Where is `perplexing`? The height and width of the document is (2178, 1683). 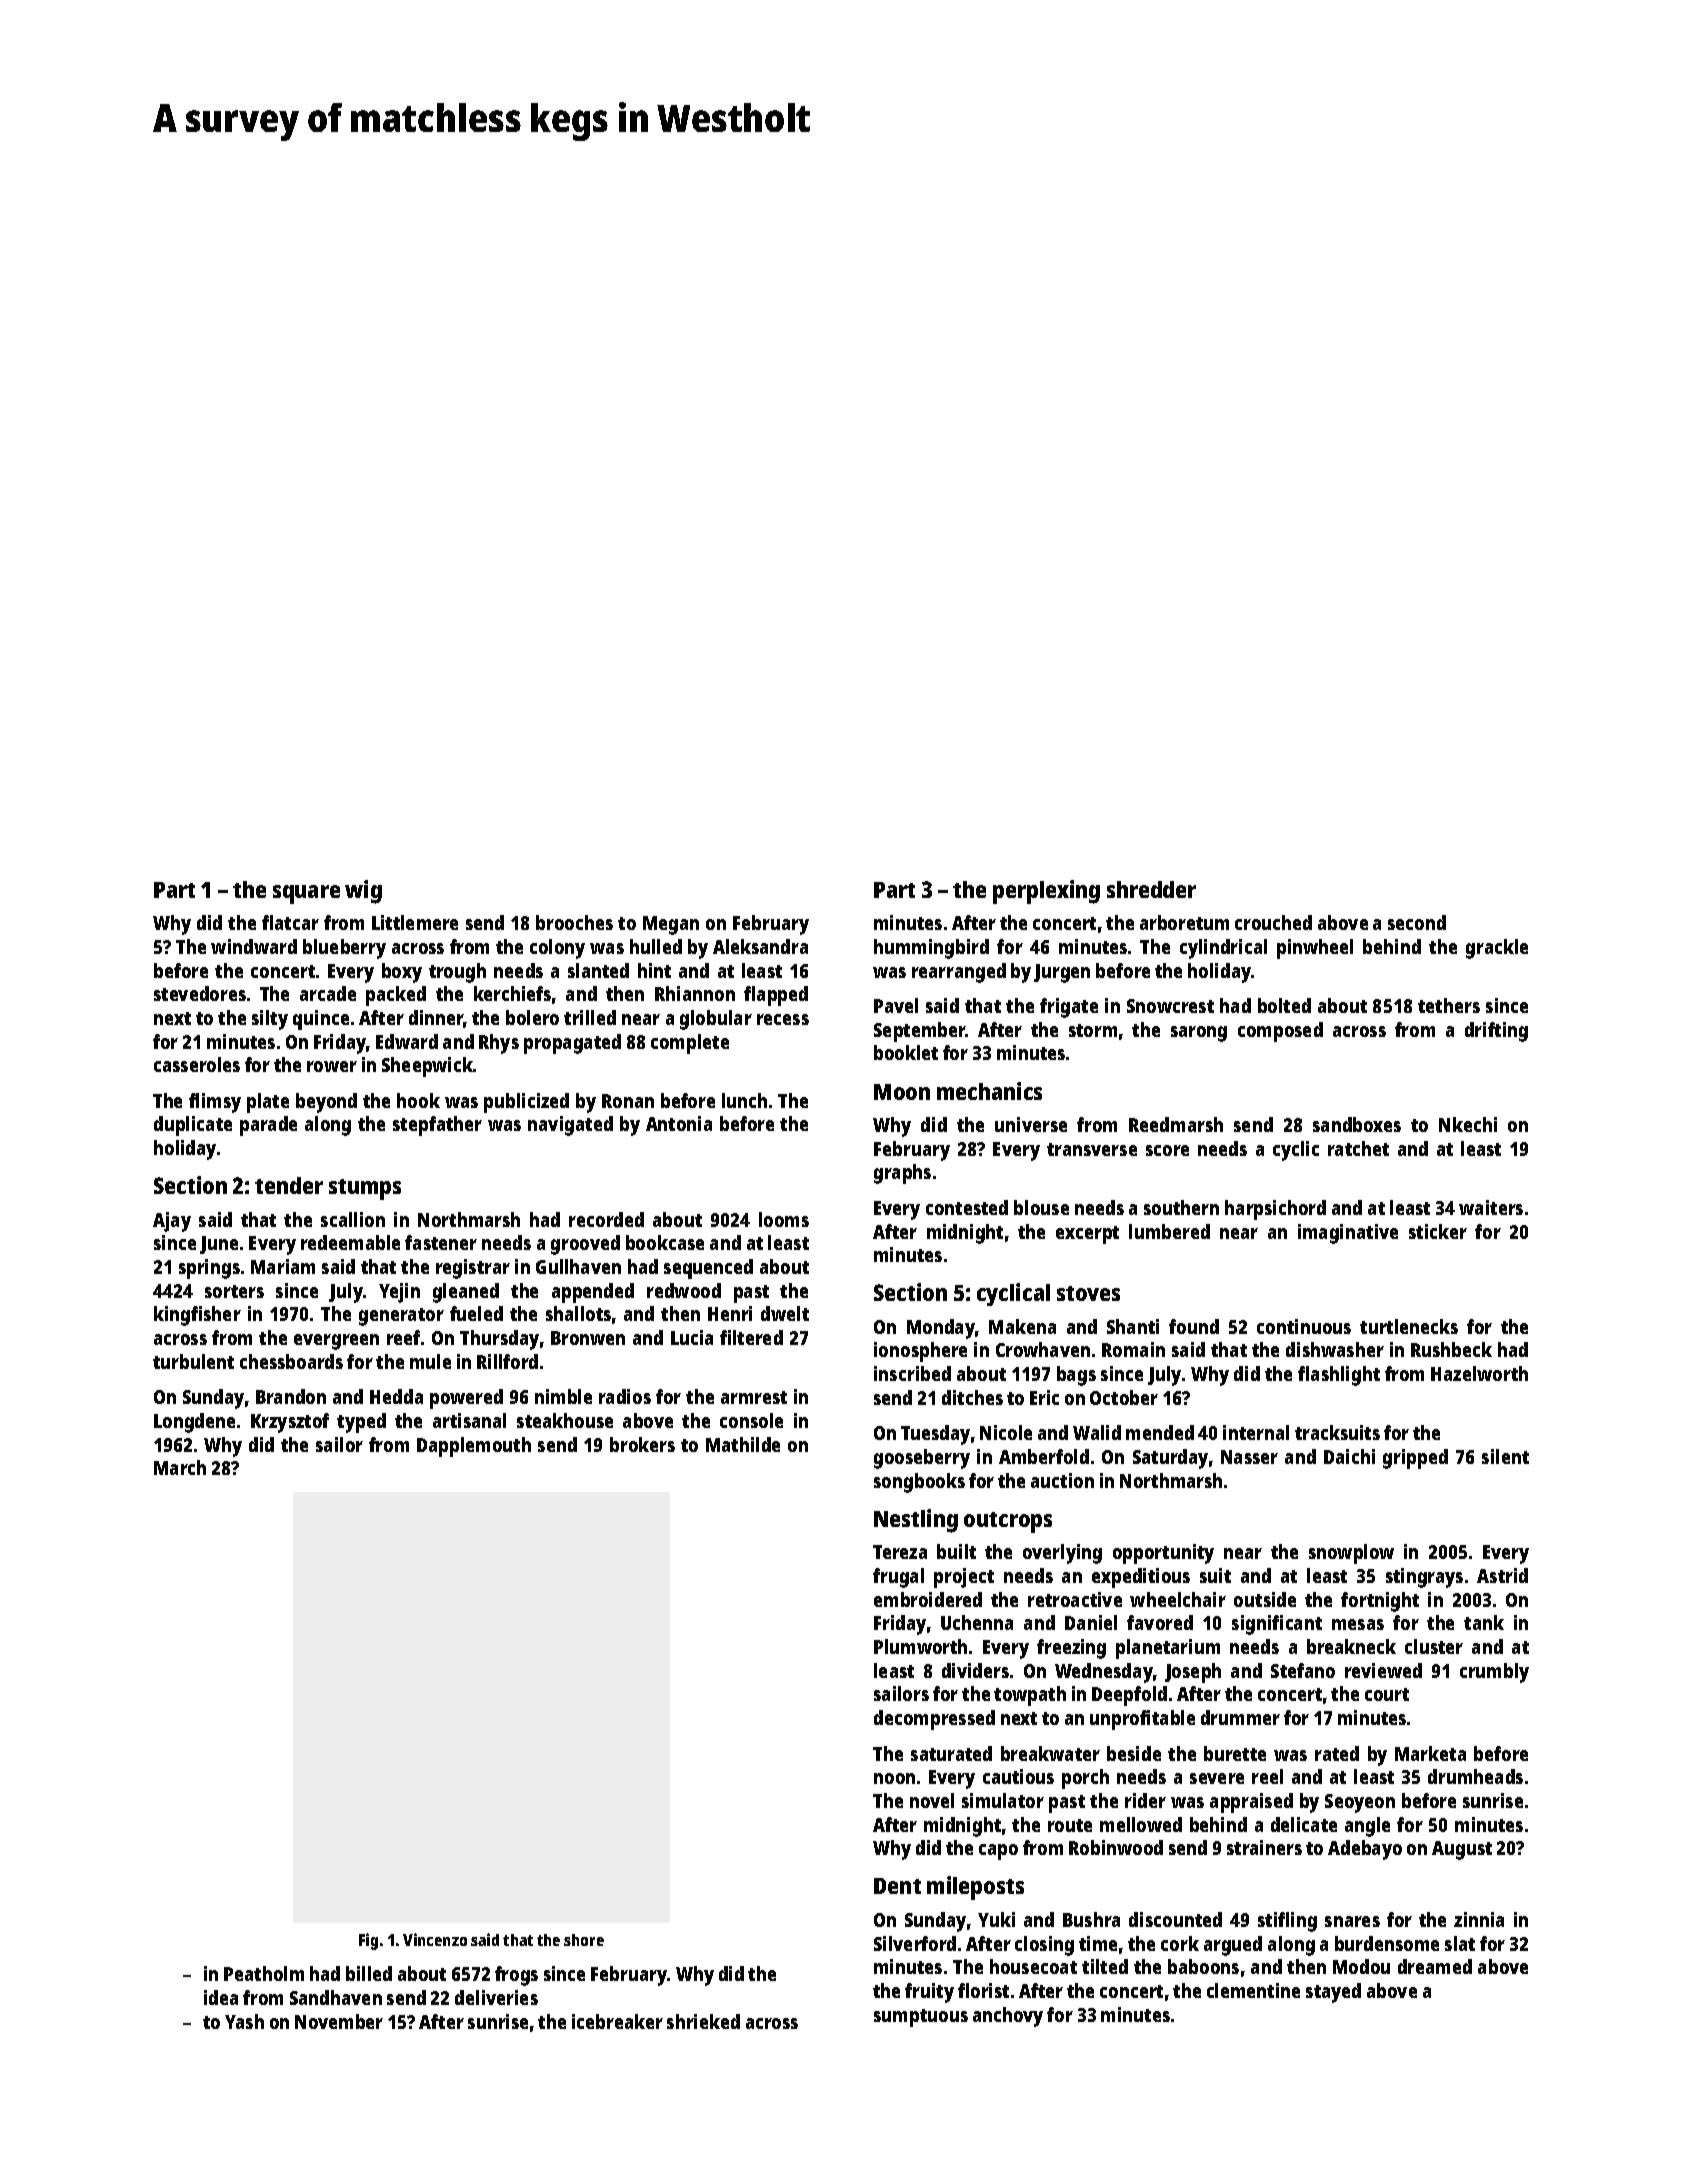 perplexing is located at coordinates (1046, 892).
